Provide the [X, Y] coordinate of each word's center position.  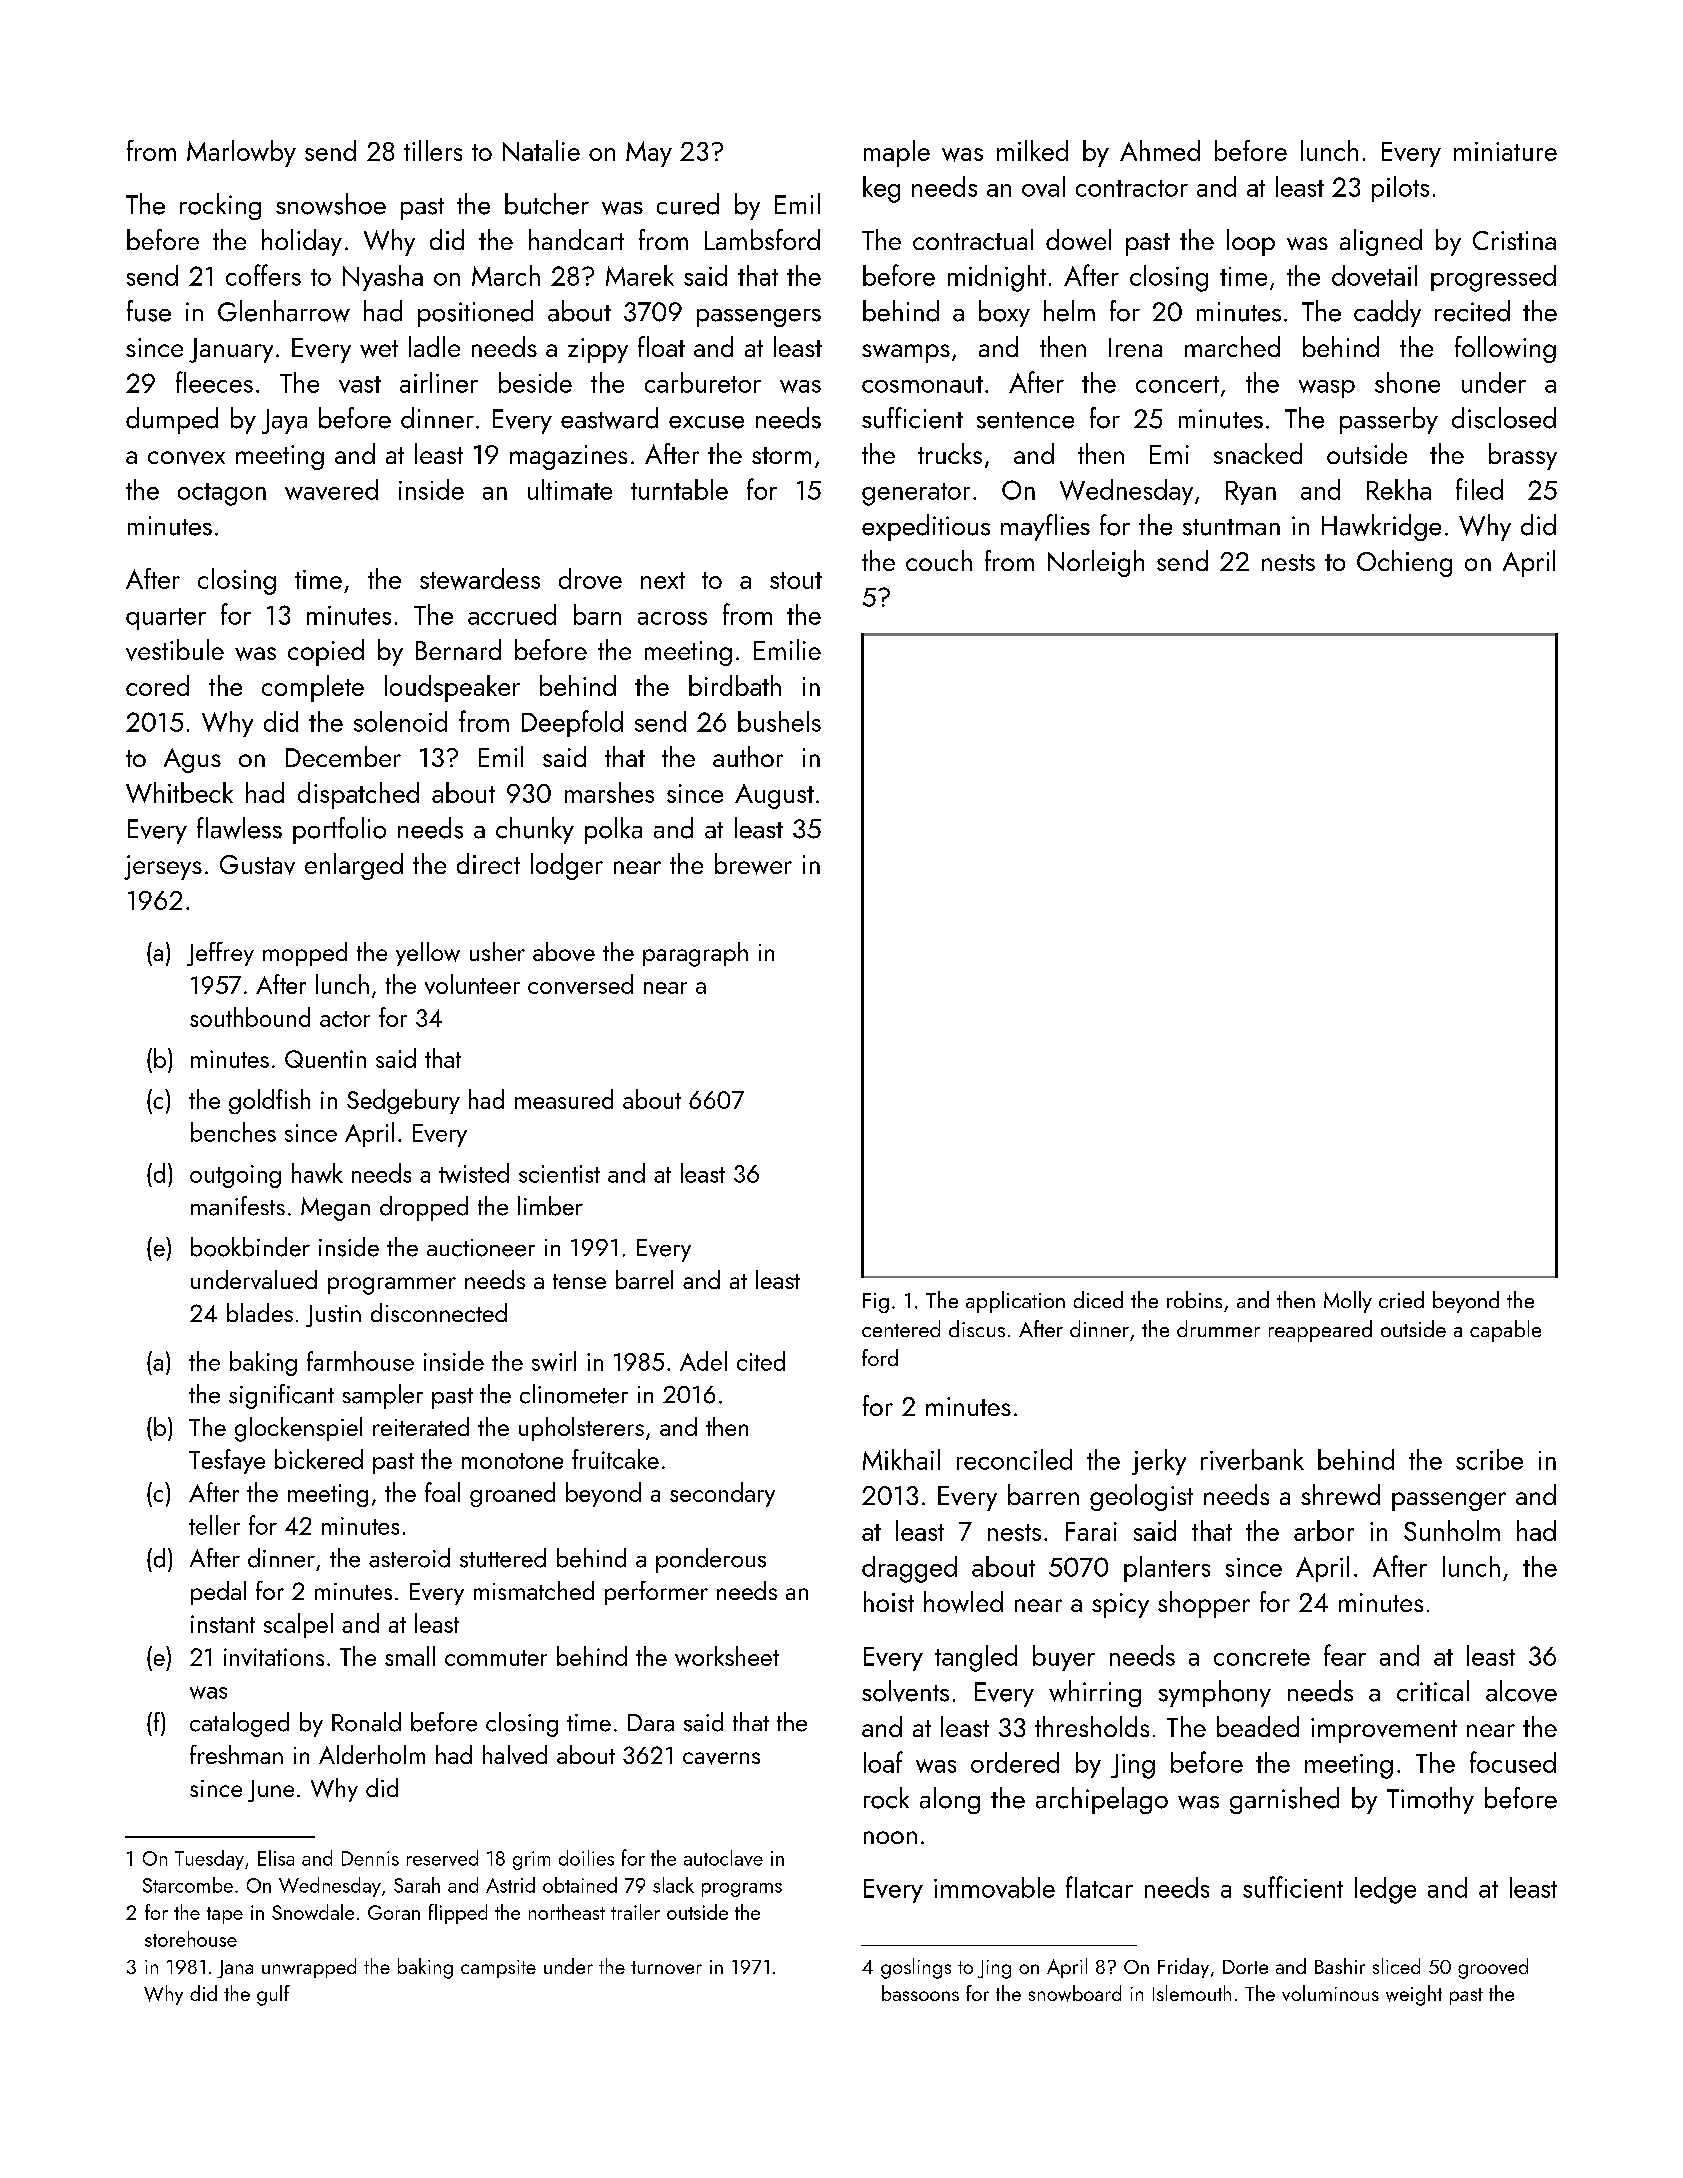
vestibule [175, 650]
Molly [1348, 1302]
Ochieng [1404, 563]
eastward [609, 418]
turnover [666, 1967]
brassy [1523, 456]
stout [796, 580]
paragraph [695, 954]
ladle [434, 346]
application [1015, 1302]
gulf [273, 1995]
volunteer [472, 984]
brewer [753, 864]
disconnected [439, 1312]
